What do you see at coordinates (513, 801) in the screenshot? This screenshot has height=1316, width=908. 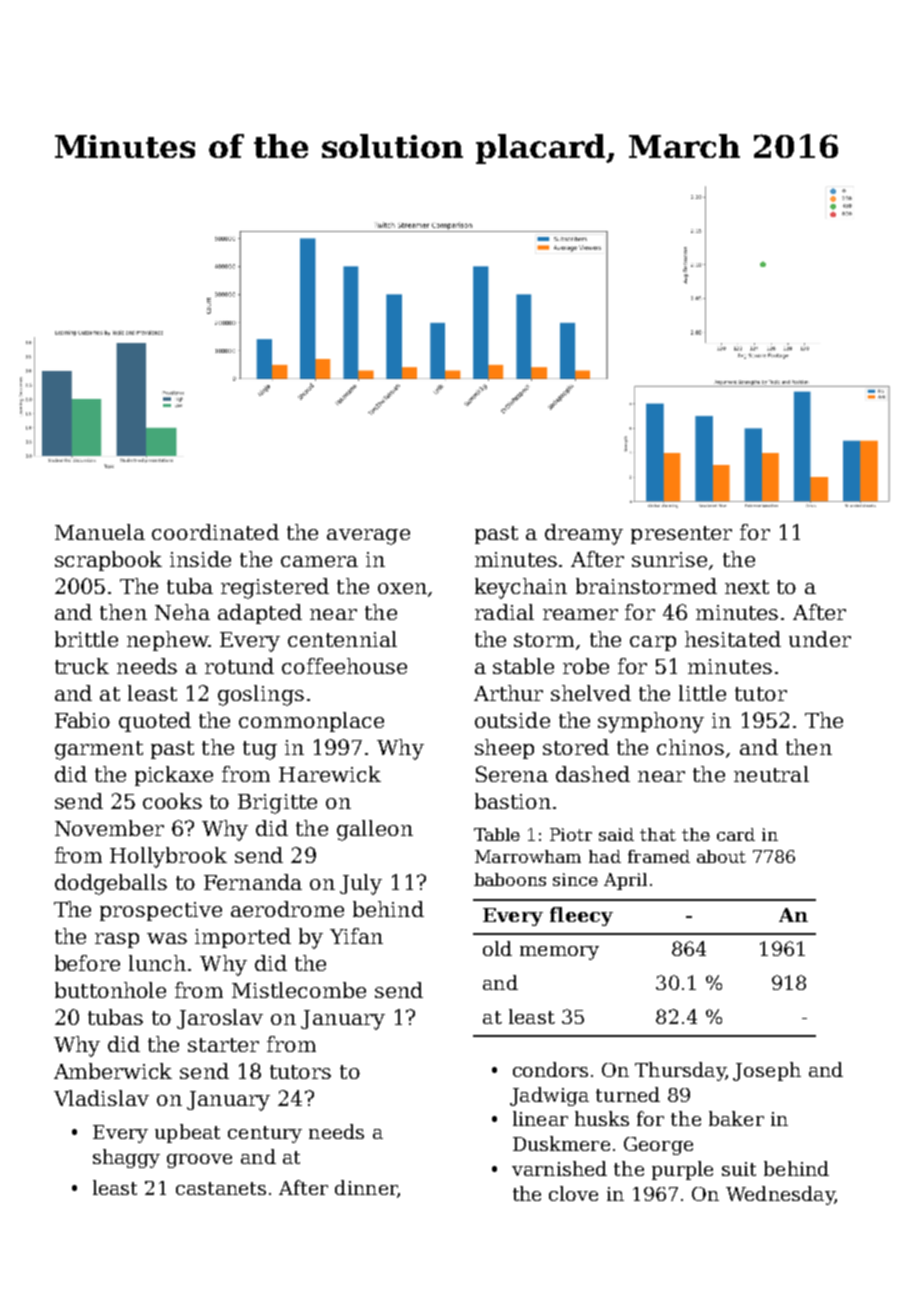 I see `bastion` at bounding box center [513, 801].
